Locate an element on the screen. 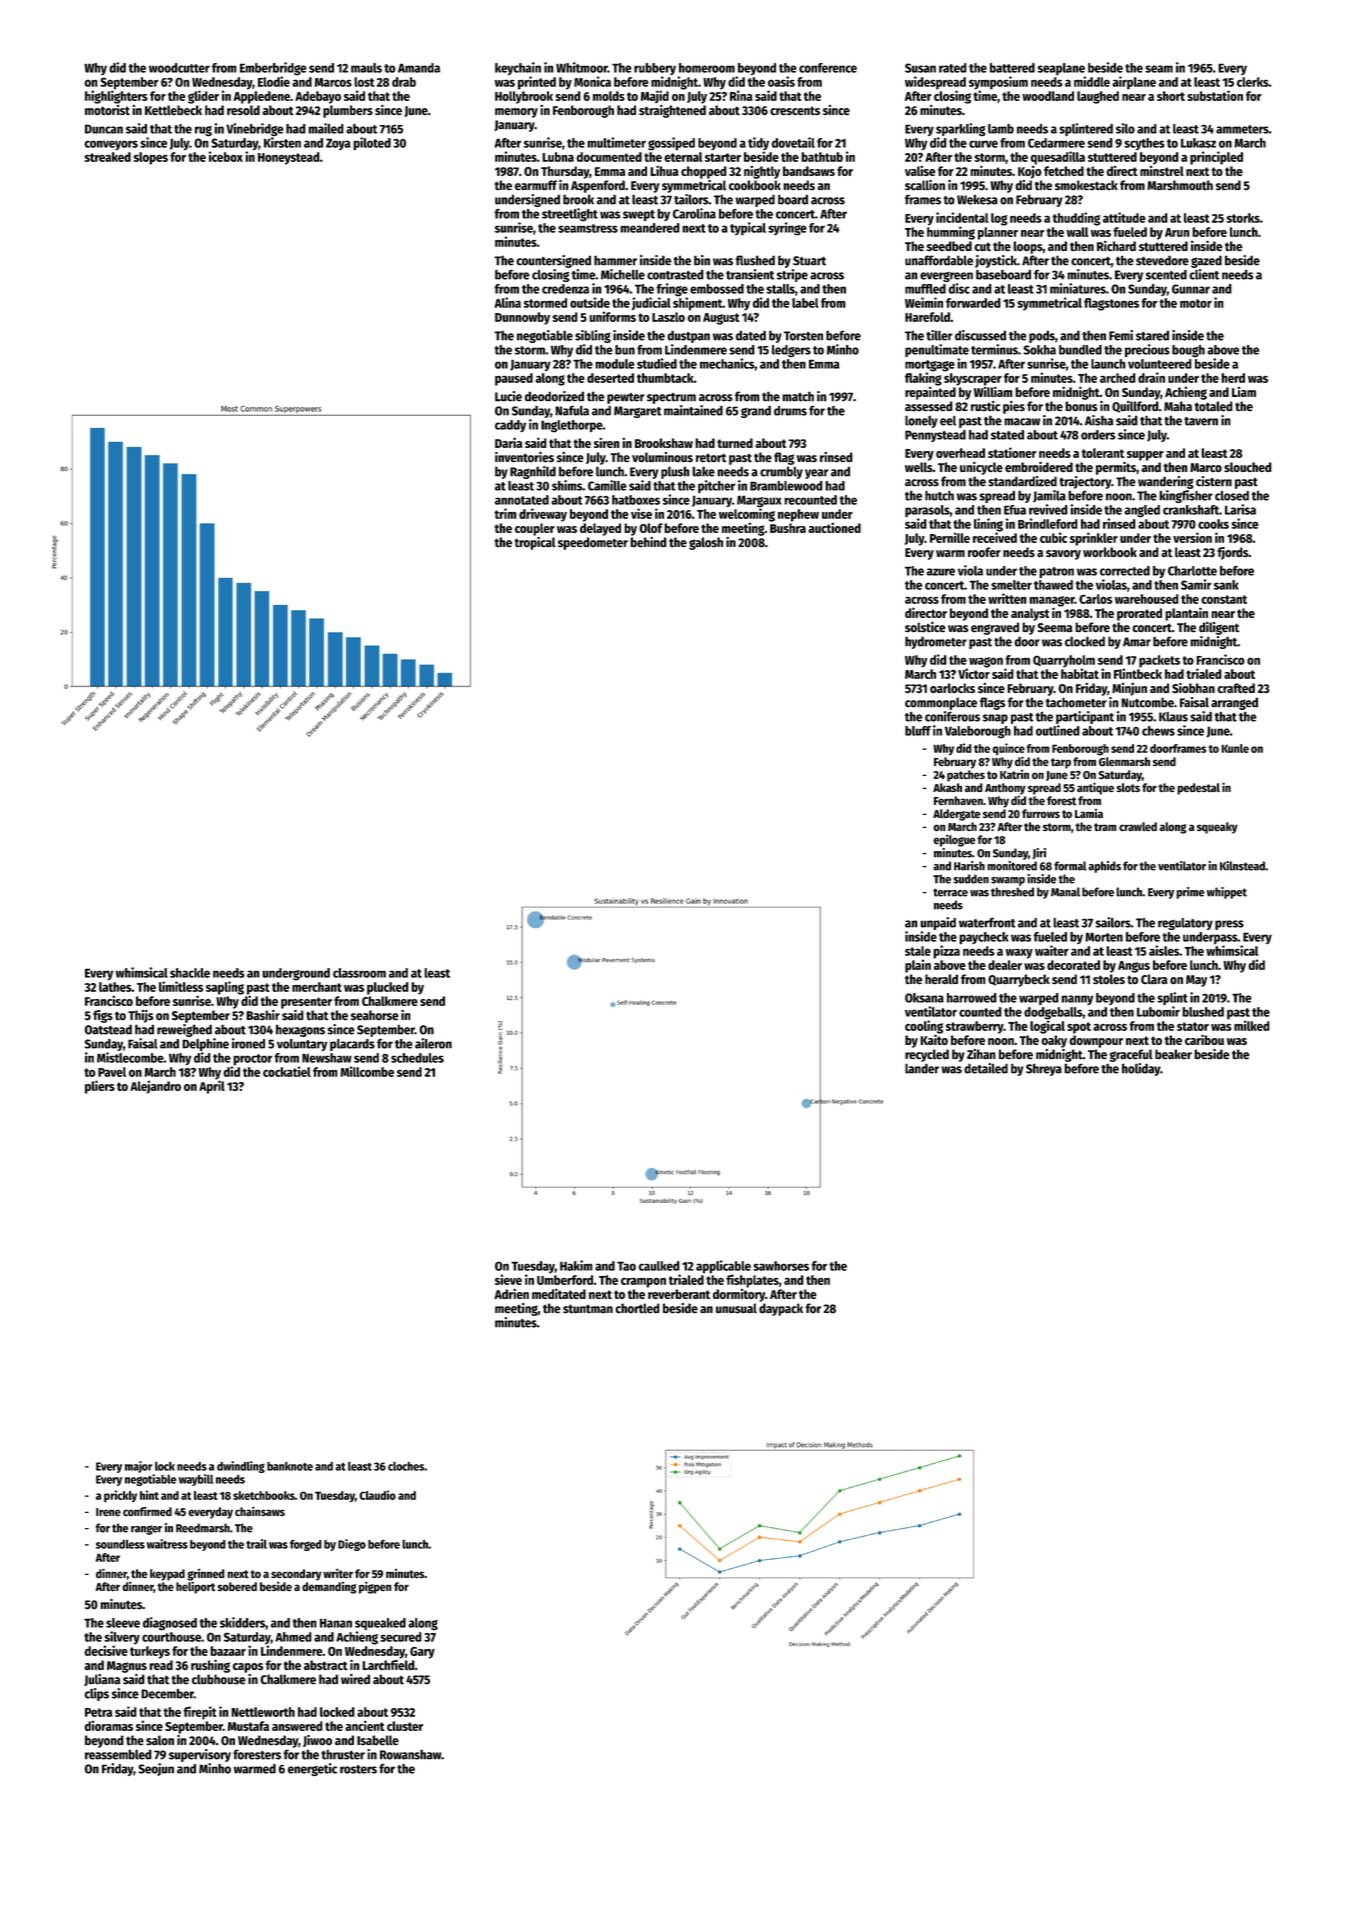 The height and width of the screenshot is (1919, 1357). daypack is located at coordinates (781, 1309).
